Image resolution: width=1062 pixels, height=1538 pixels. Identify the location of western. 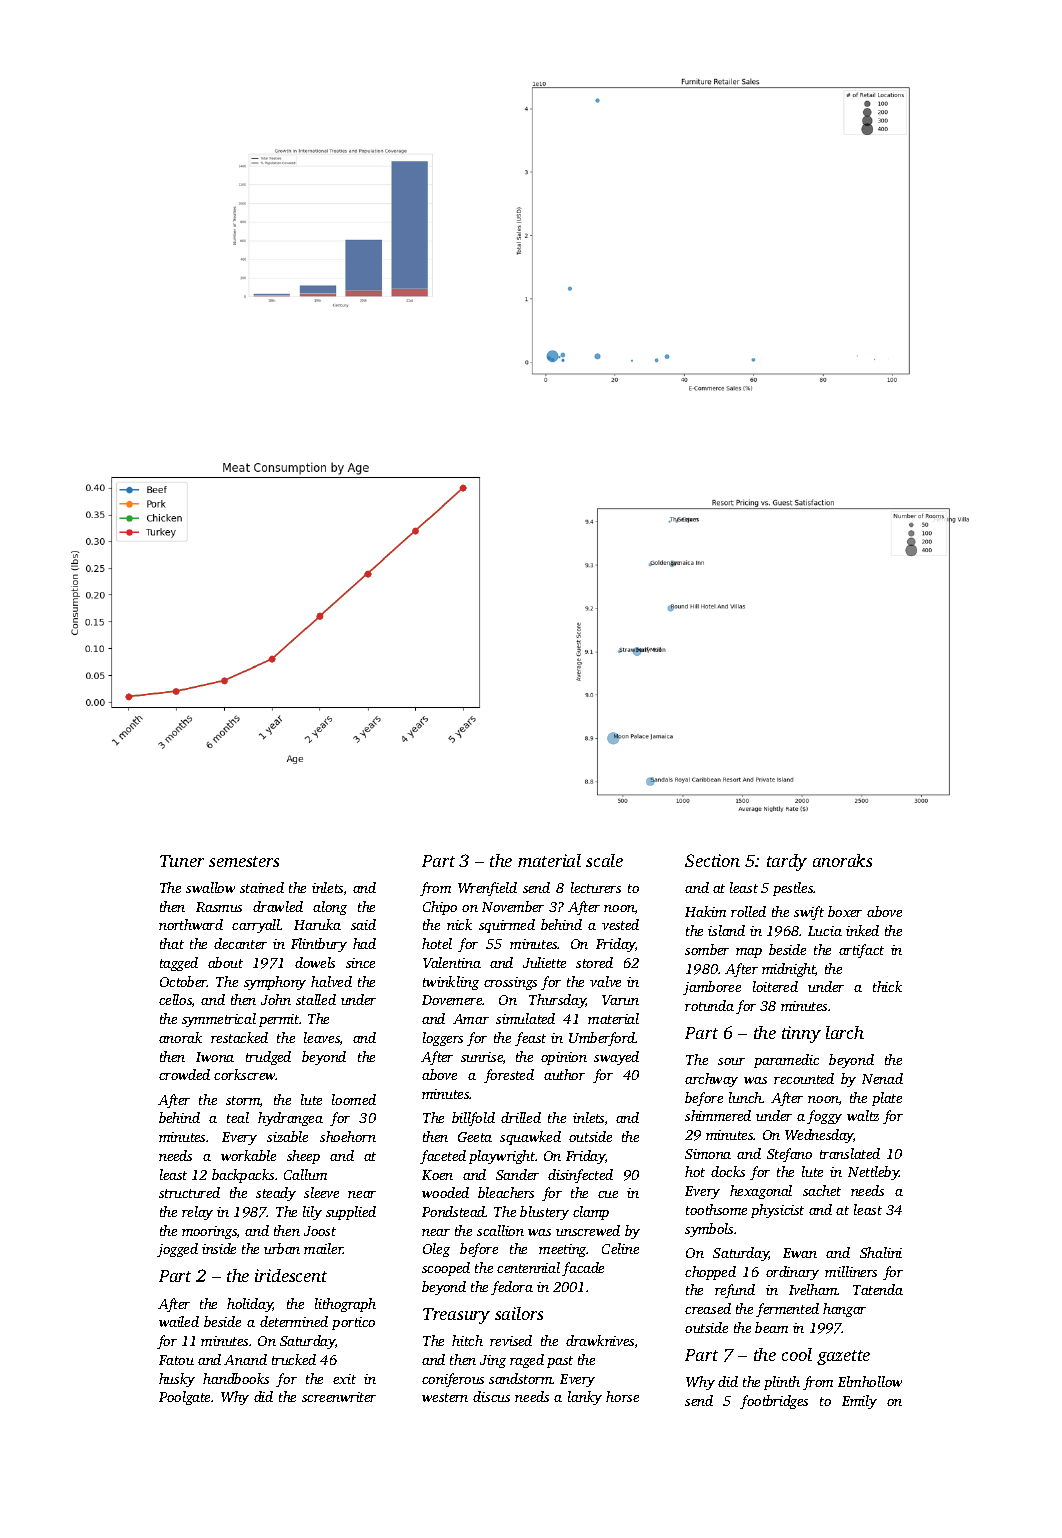
(445, 1397).
